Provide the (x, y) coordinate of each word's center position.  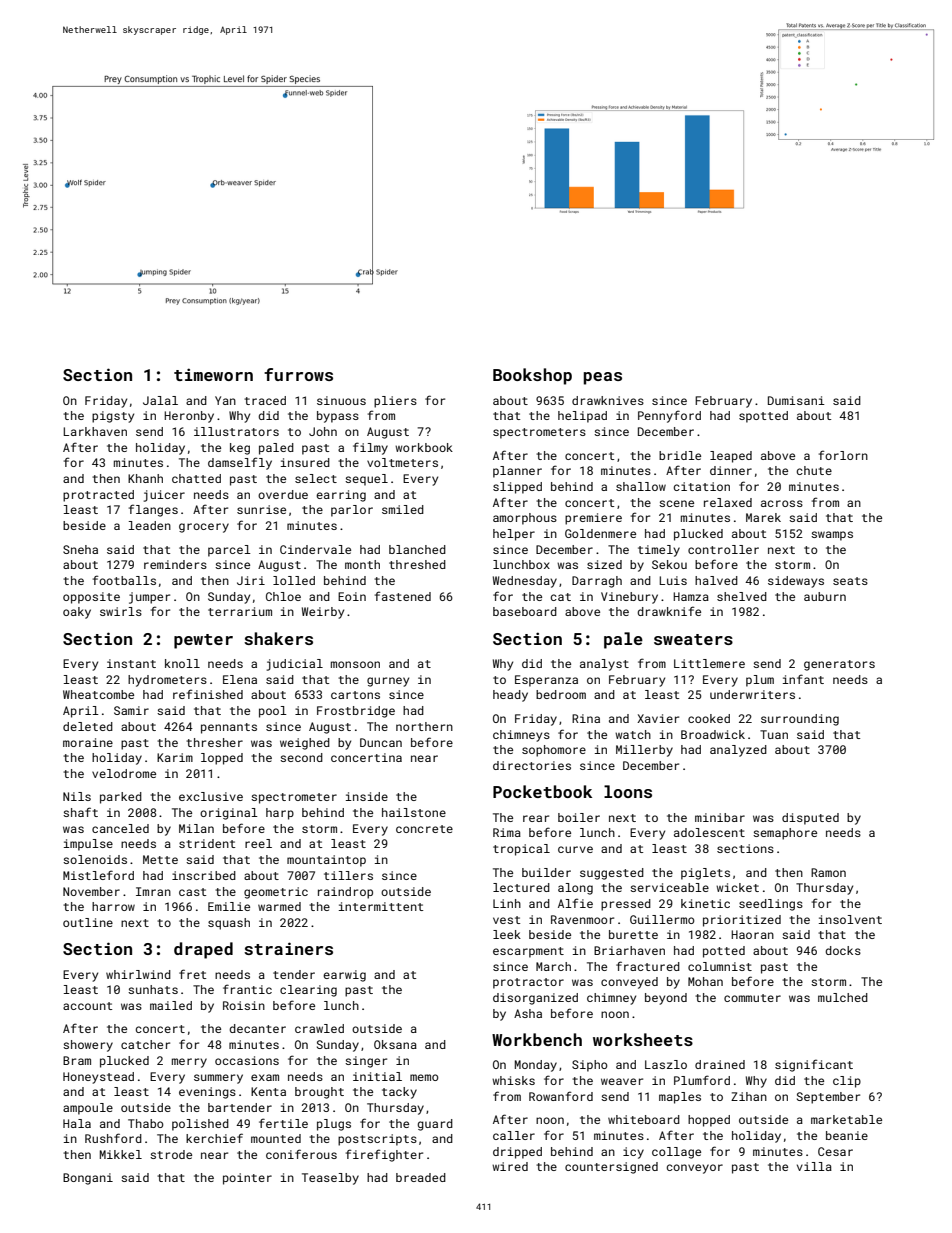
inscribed (204, 875)
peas (603, 378)
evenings (207, 1093)
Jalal (160, 400)
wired (510, 1166)
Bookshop (532, 376)
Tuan (774, 734)
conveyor (695, 1169)
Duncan (381, 742)
